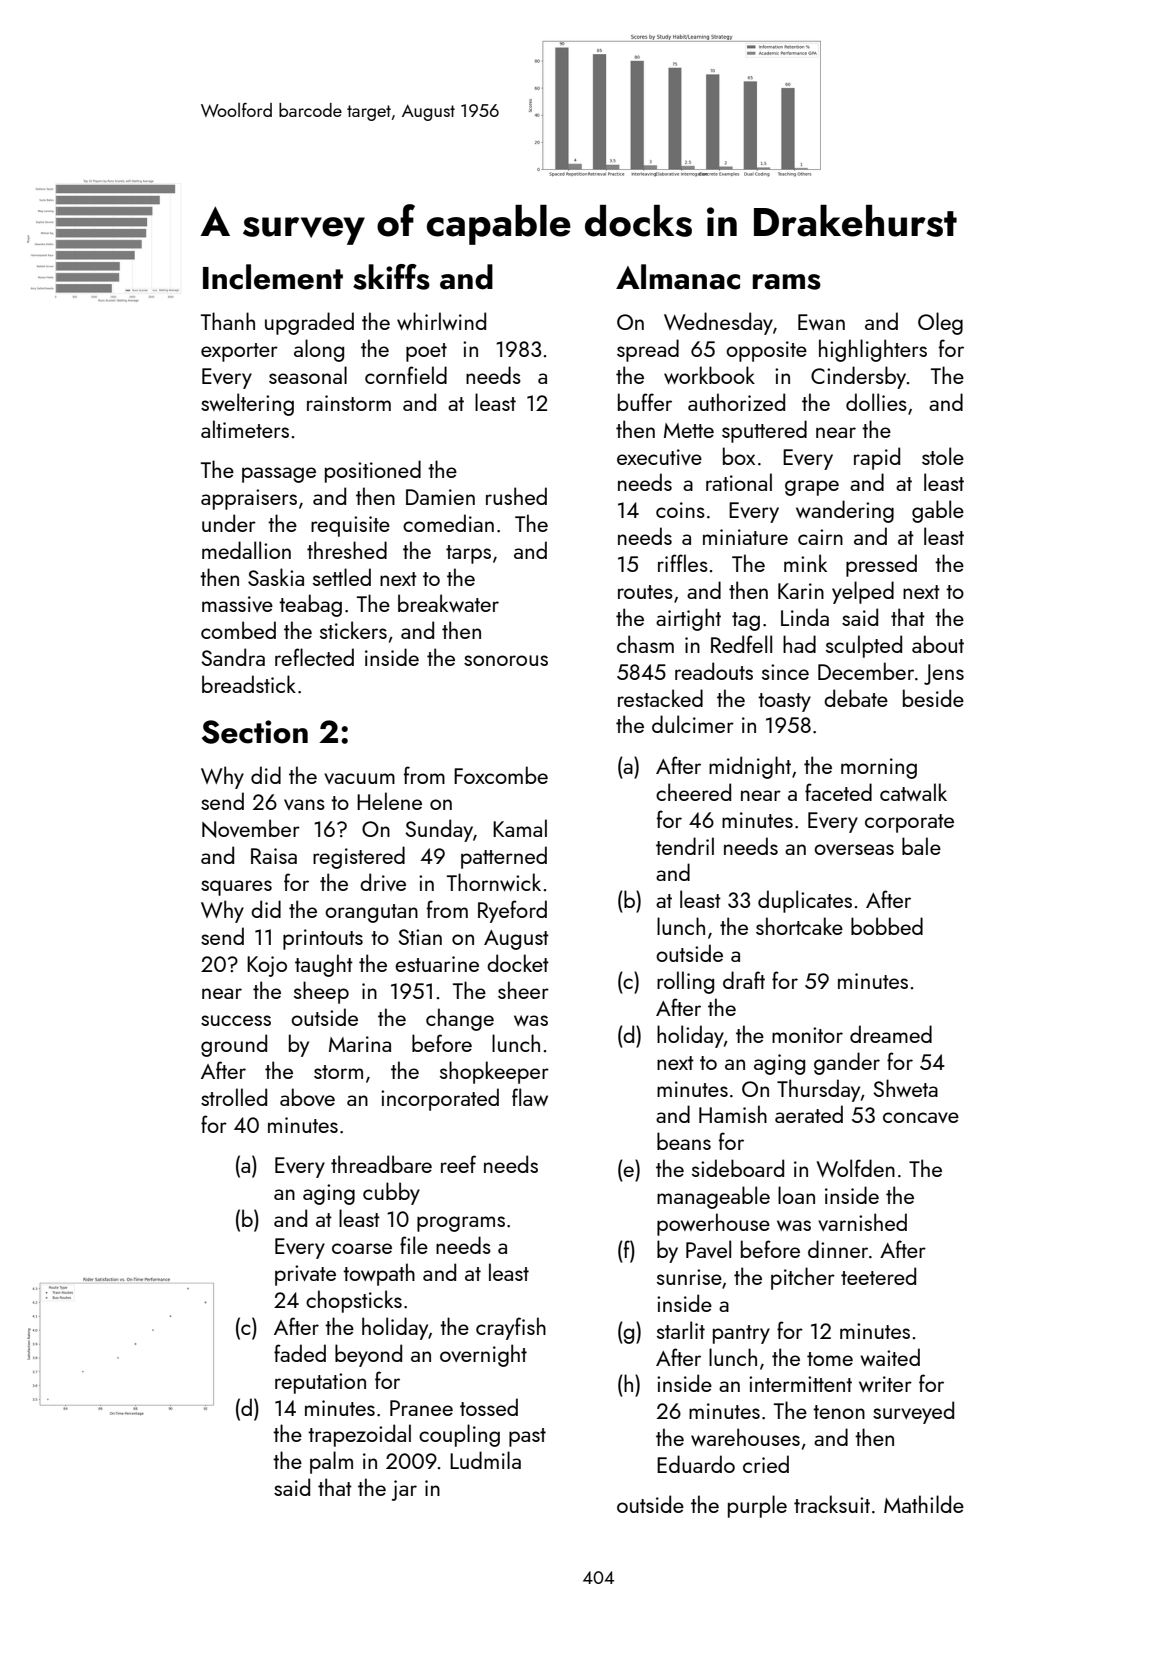 This page has height=1654, width=1165. Describe the element at coordinates (689, 1277) in the page. I see `sunrise` at that location.
